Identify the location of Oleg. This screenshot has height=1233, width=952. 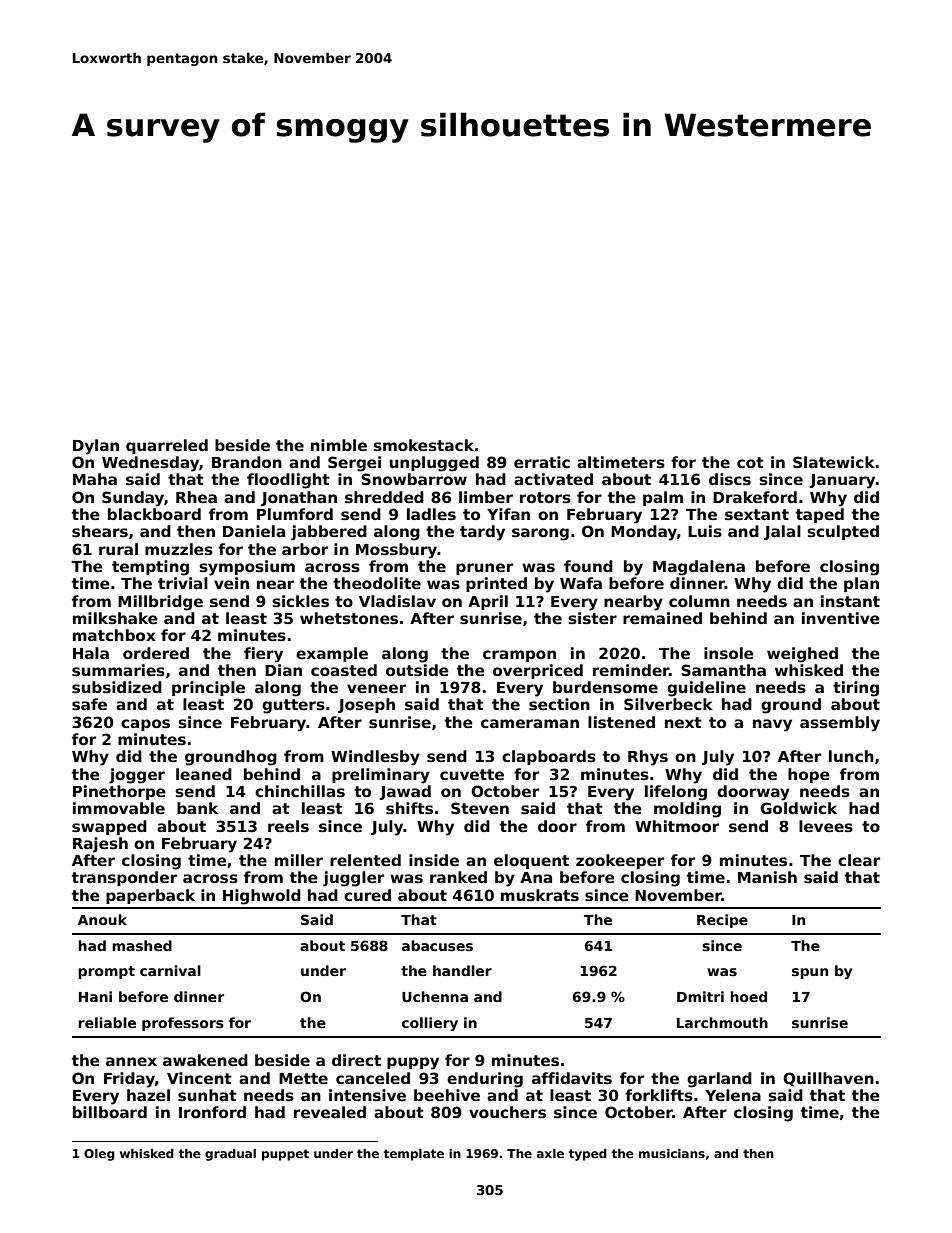
(99, 1155).
